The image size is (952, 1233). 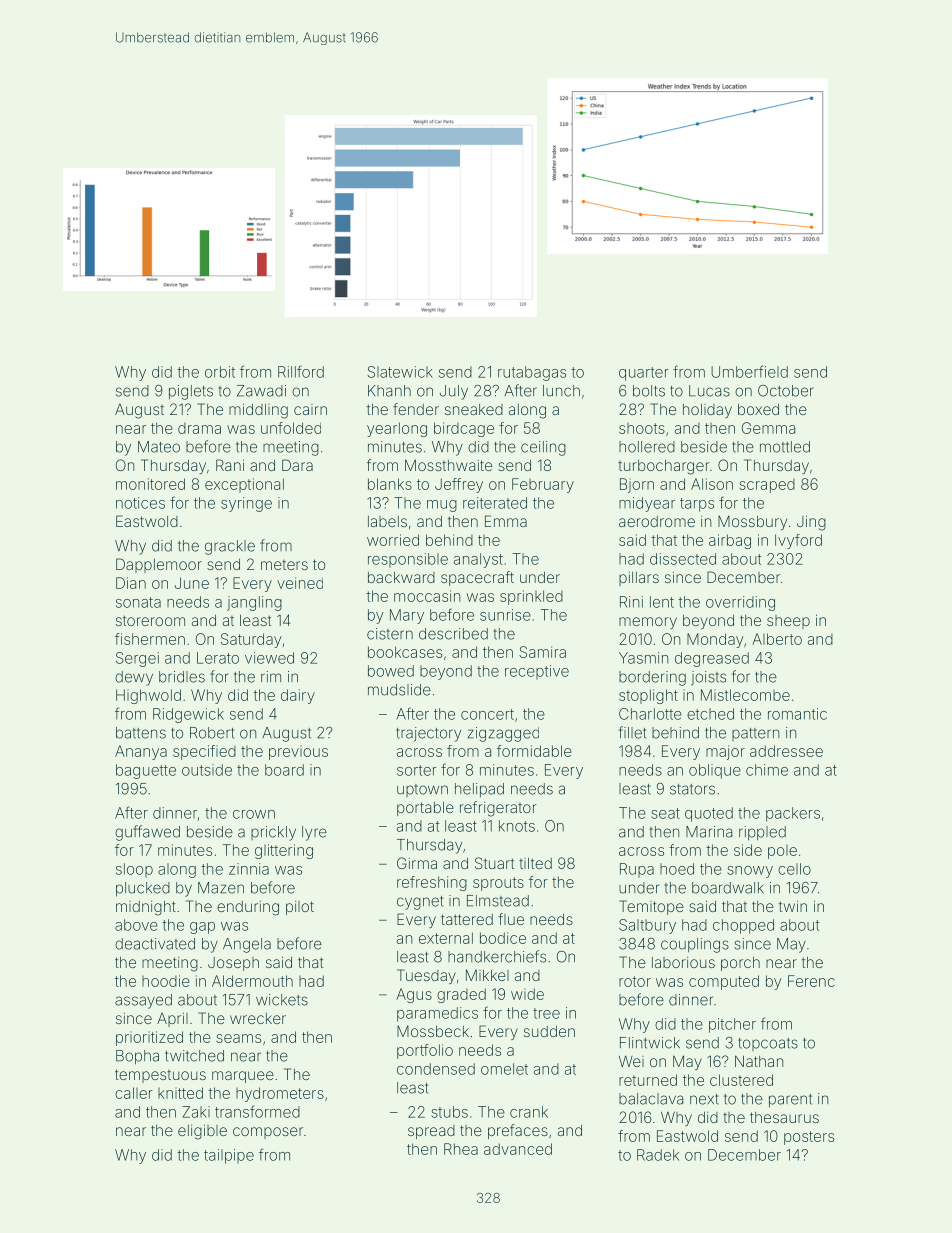 What do you see at coordinates (532, 373) in the screenshot?
I see `rutabagas` at bounding box center [532, 373].
